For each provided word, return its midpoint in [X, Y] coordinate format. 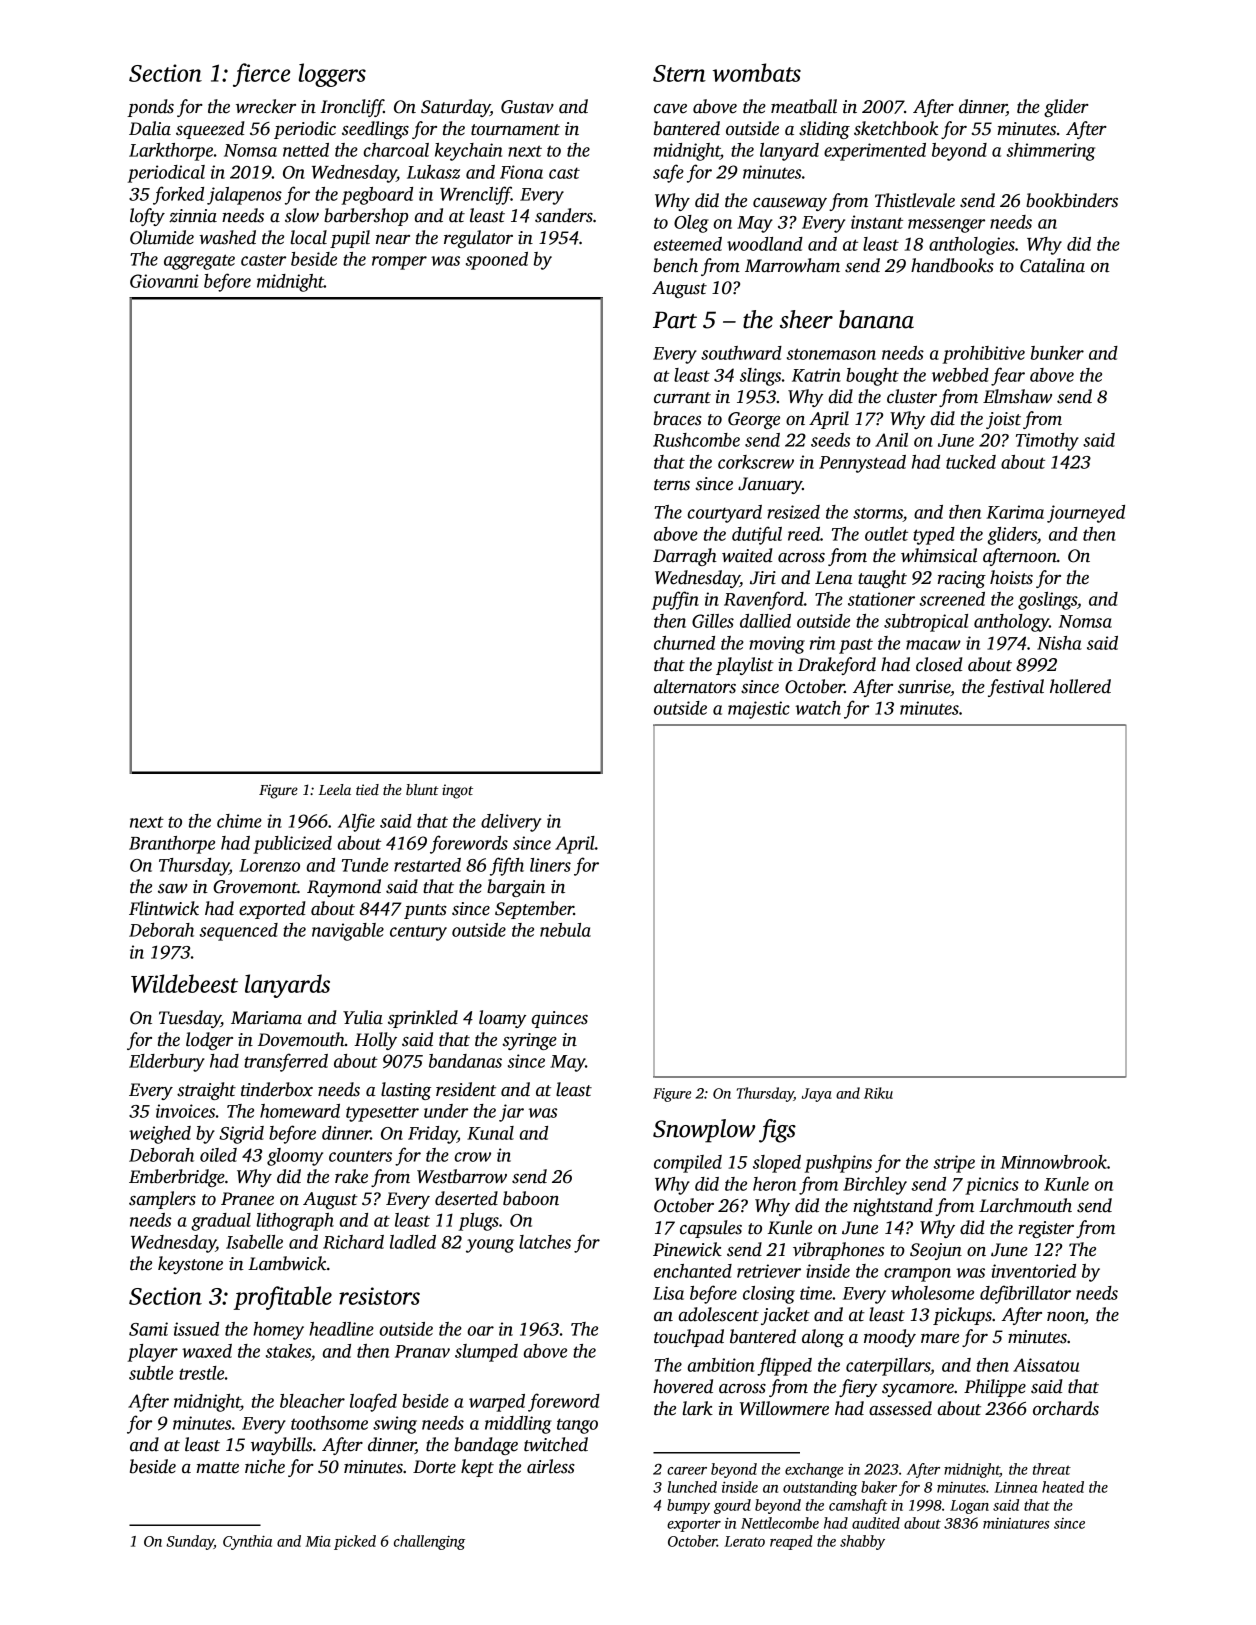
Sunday [190, 1542]
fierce [261, 75]
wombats [757, 72]
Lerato [744, 1541]
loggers [332, 75]
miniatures [1016, 1523]
